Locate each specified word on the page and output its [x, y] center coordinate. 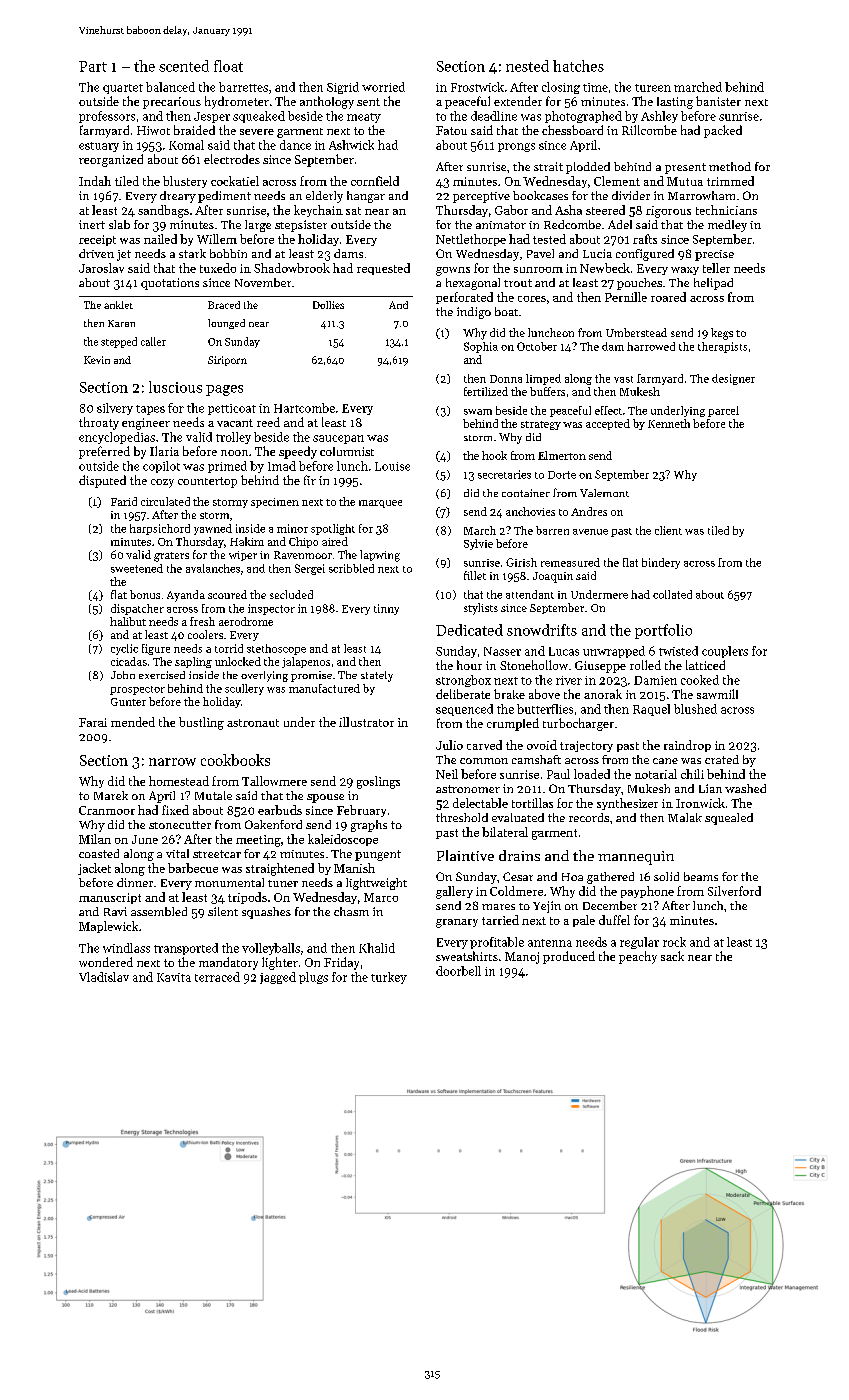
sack [672, 956]
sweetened [137, 568]
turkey [389, 978]
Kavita [174, 977]
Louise [392, 466]
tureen [653, 88]
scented [184, 66]
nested [527, 66]
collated [672, 594]
